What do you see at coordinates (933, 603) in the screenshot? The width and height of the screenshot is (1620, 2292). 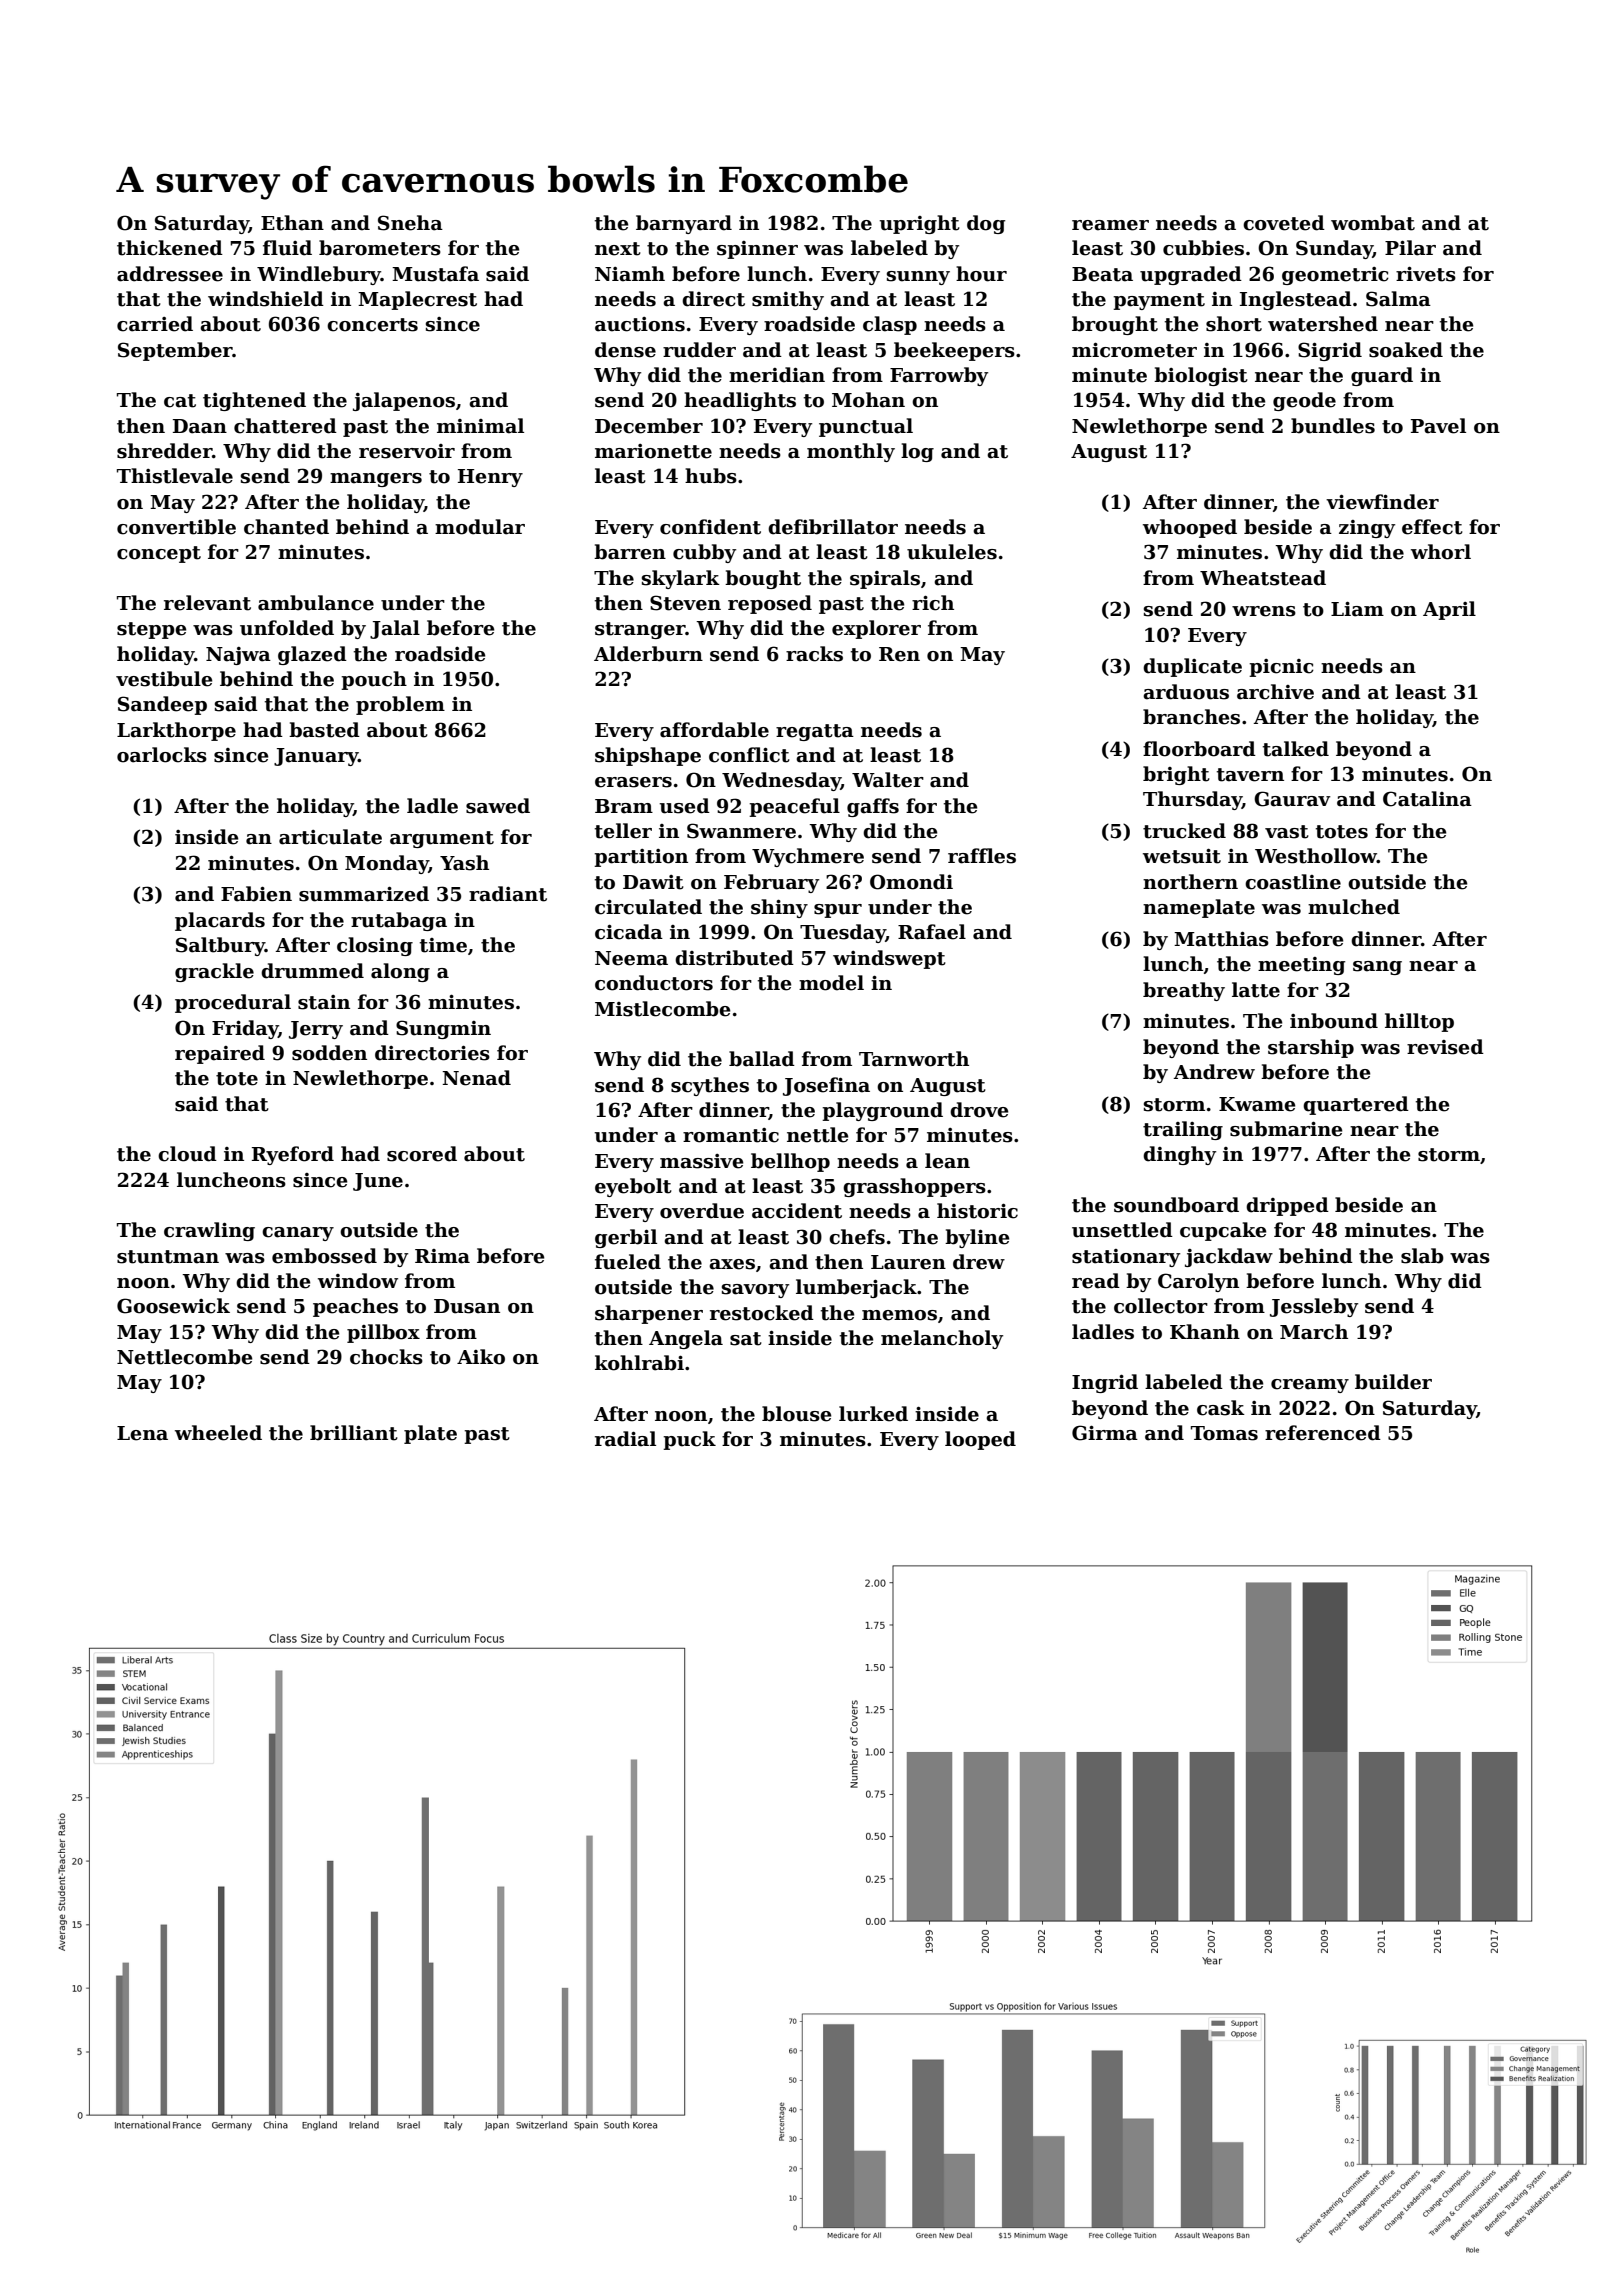 I see `rich` at bounding box center [933, 603].
